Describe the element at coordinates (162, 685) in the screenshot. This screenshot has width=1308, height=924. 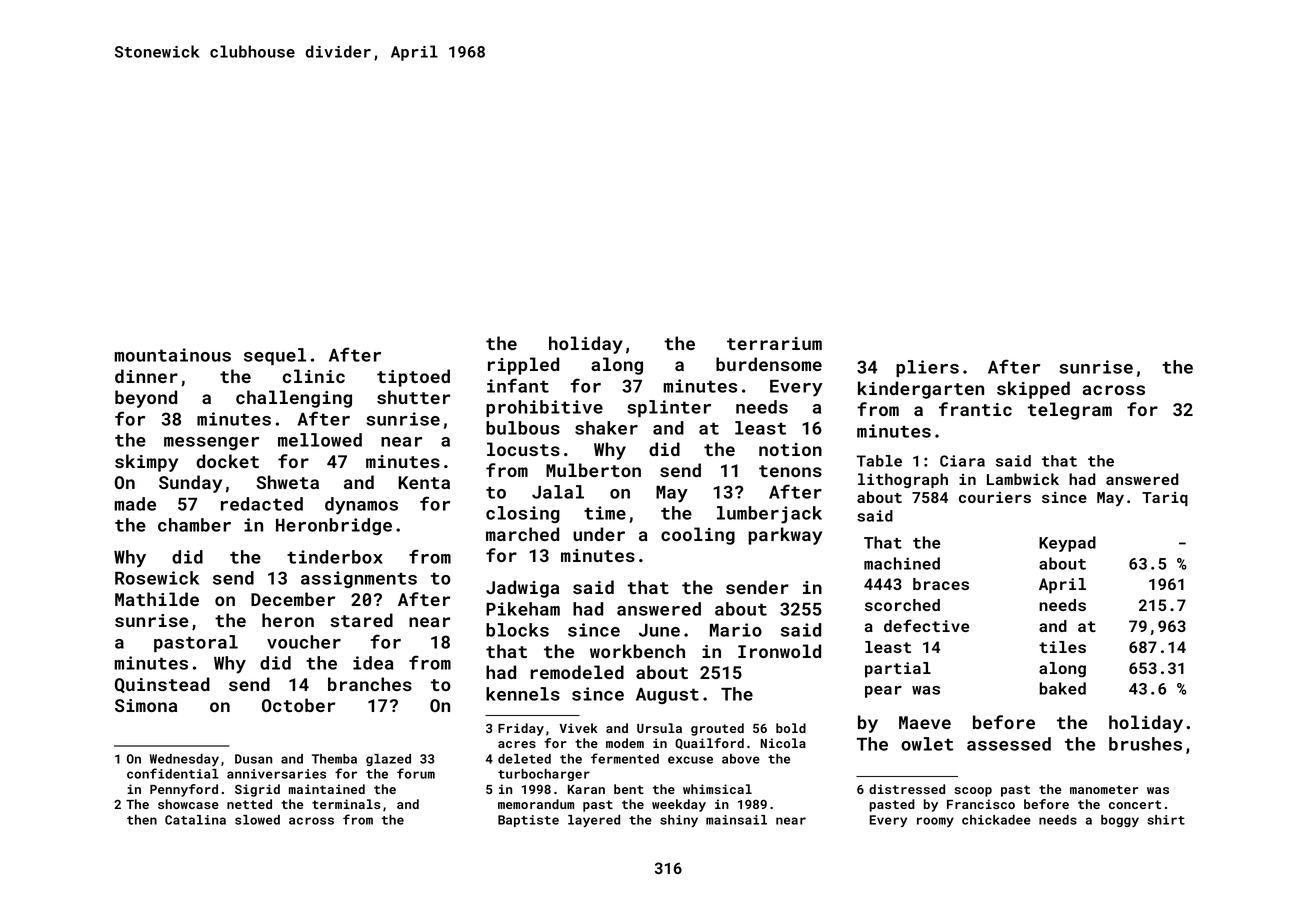
I see `Quinstead` at that location.
